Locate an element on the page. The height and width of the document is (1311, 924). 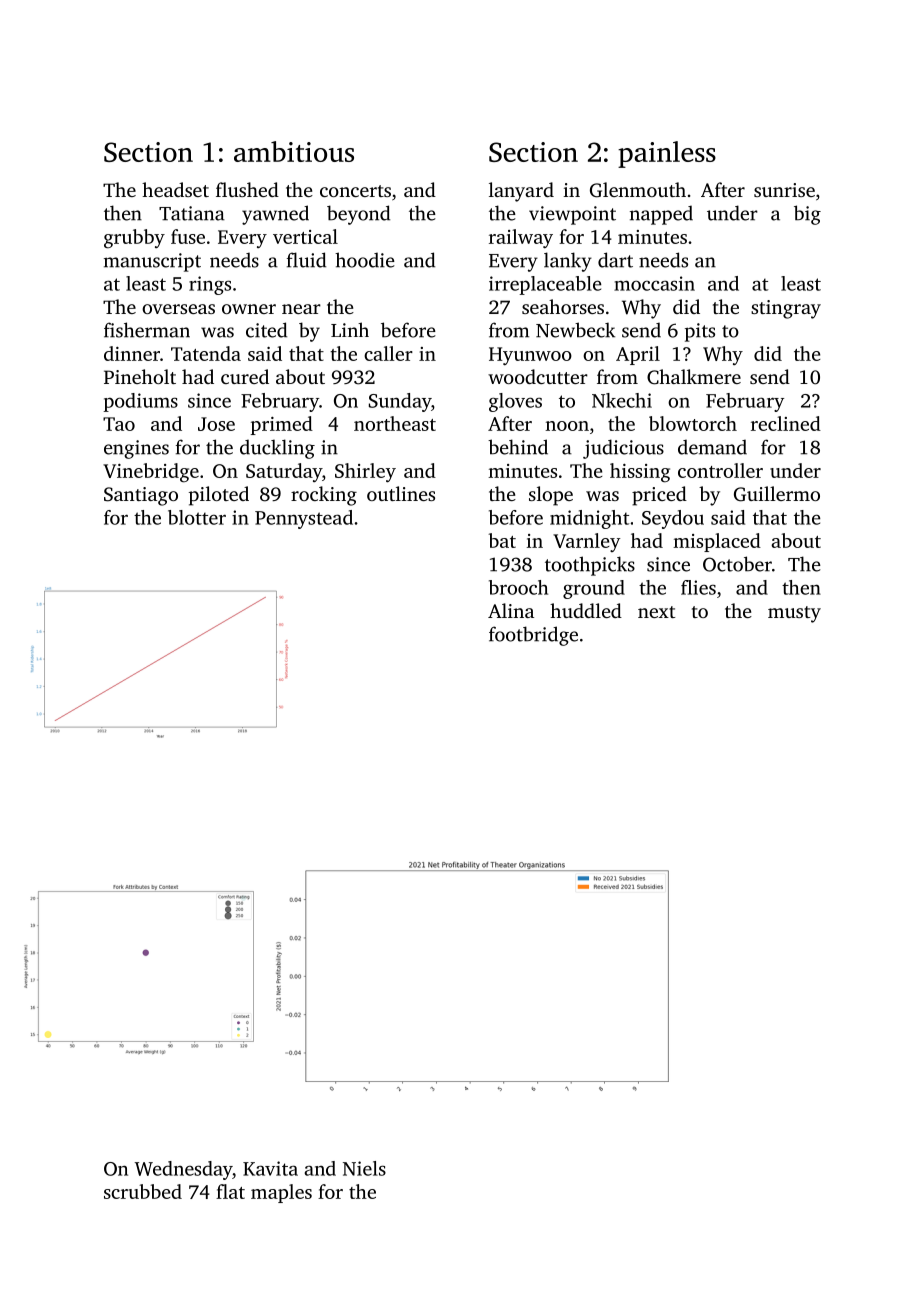
flat is located at coordinates (230, 1191).
